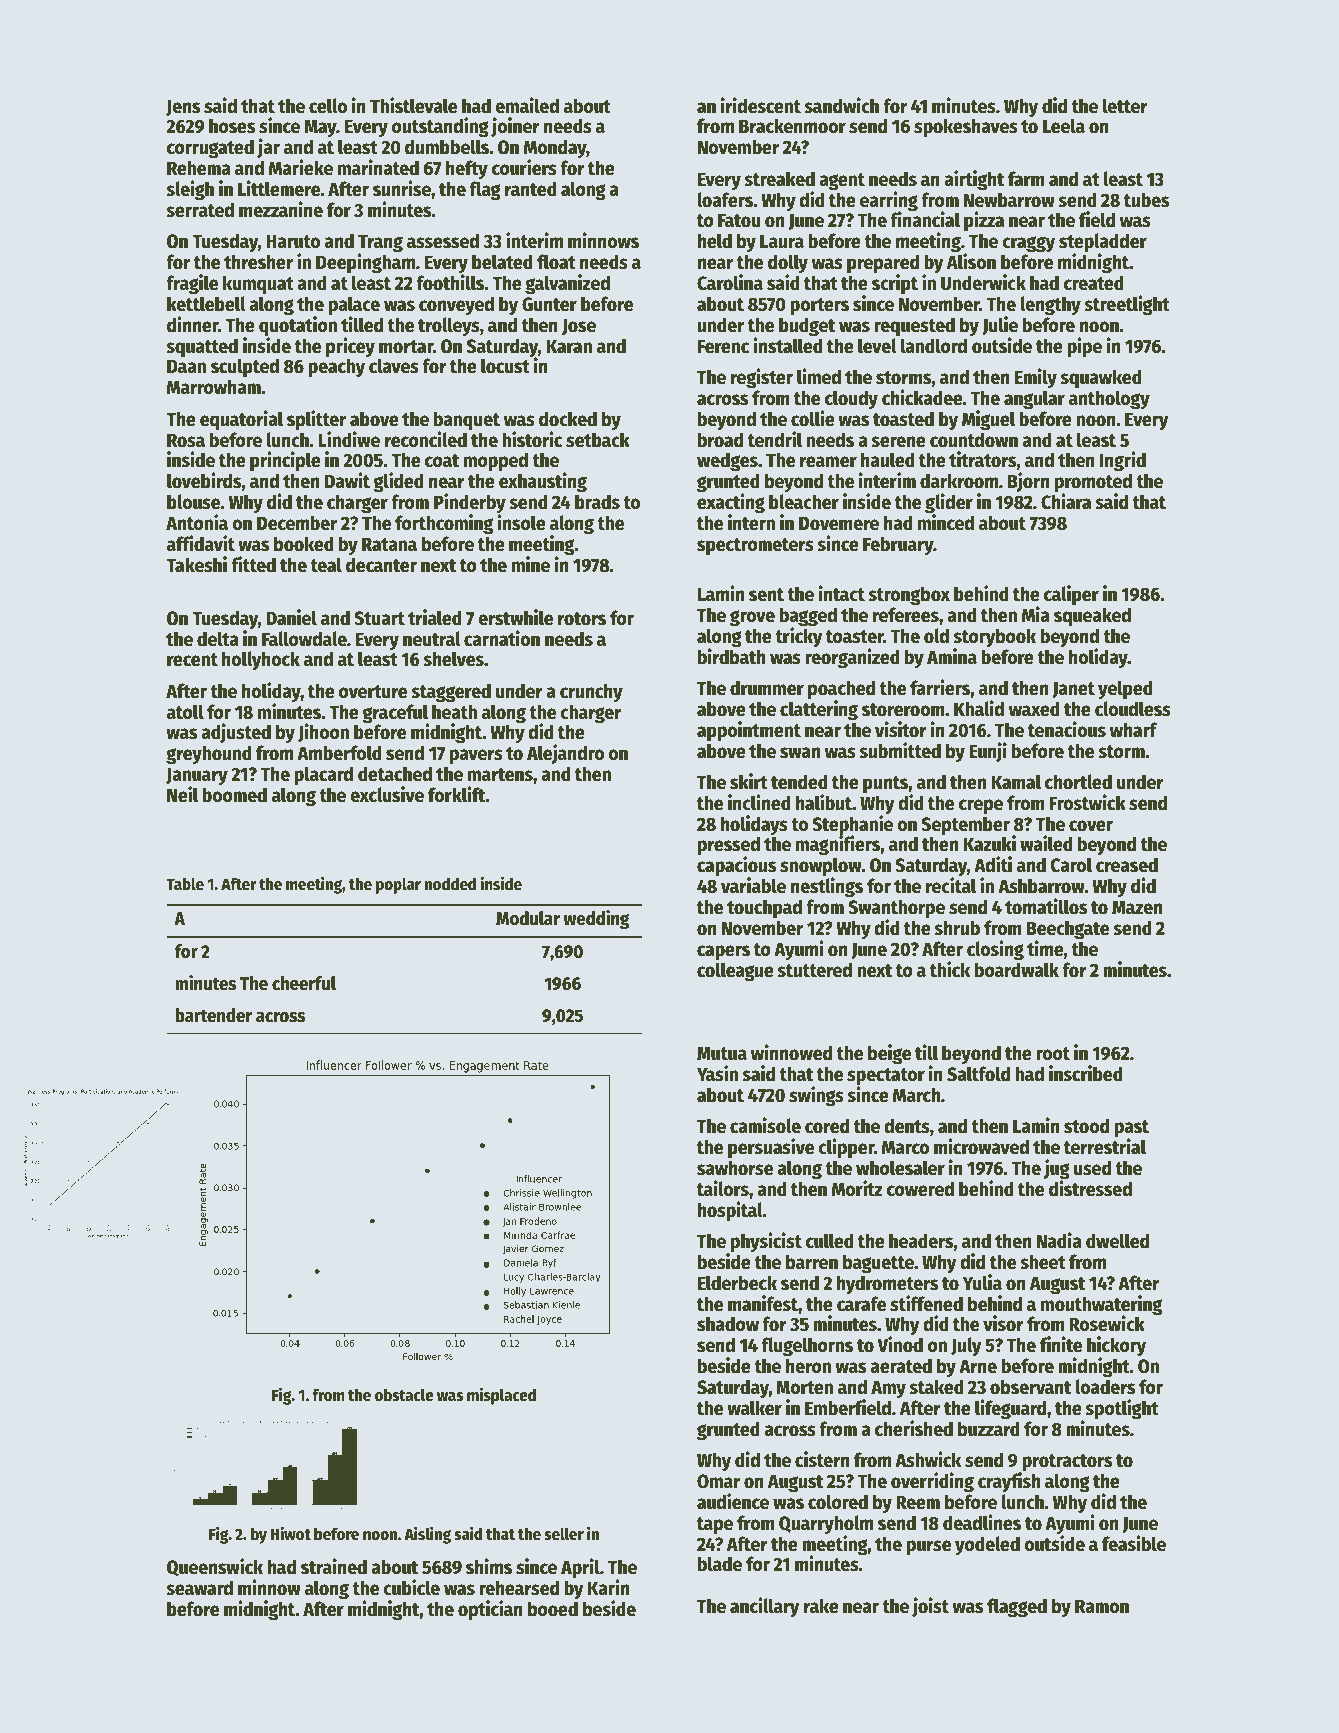 The height and width of the page is (1733, 1339). I want to click on booed, so click(553, 1609).
